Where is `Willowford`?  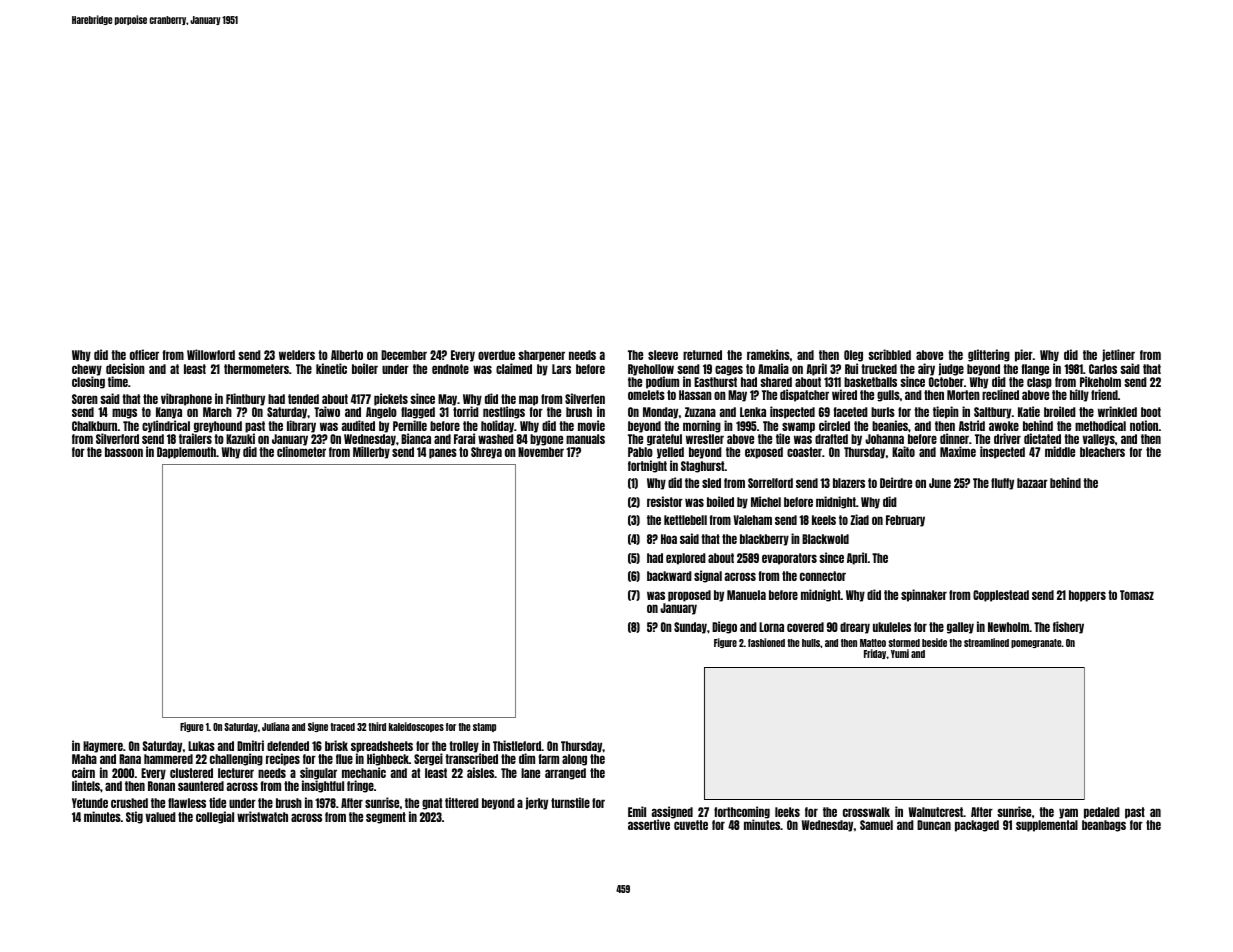
Willowford is located at coordinates (211, 354).
